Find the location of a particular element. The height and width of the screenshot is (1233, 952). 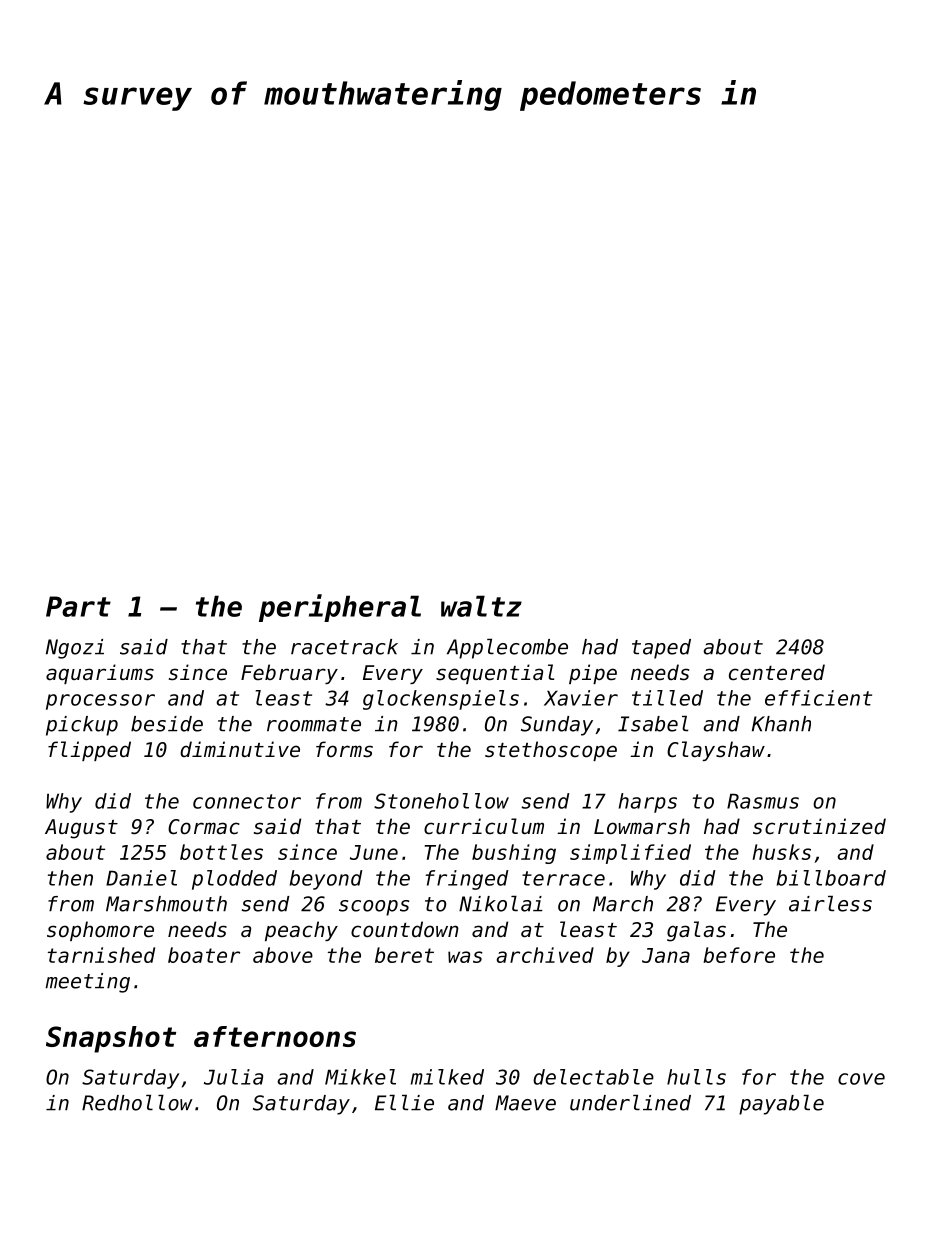

Nikolai is located at coordinates (501, 904).
